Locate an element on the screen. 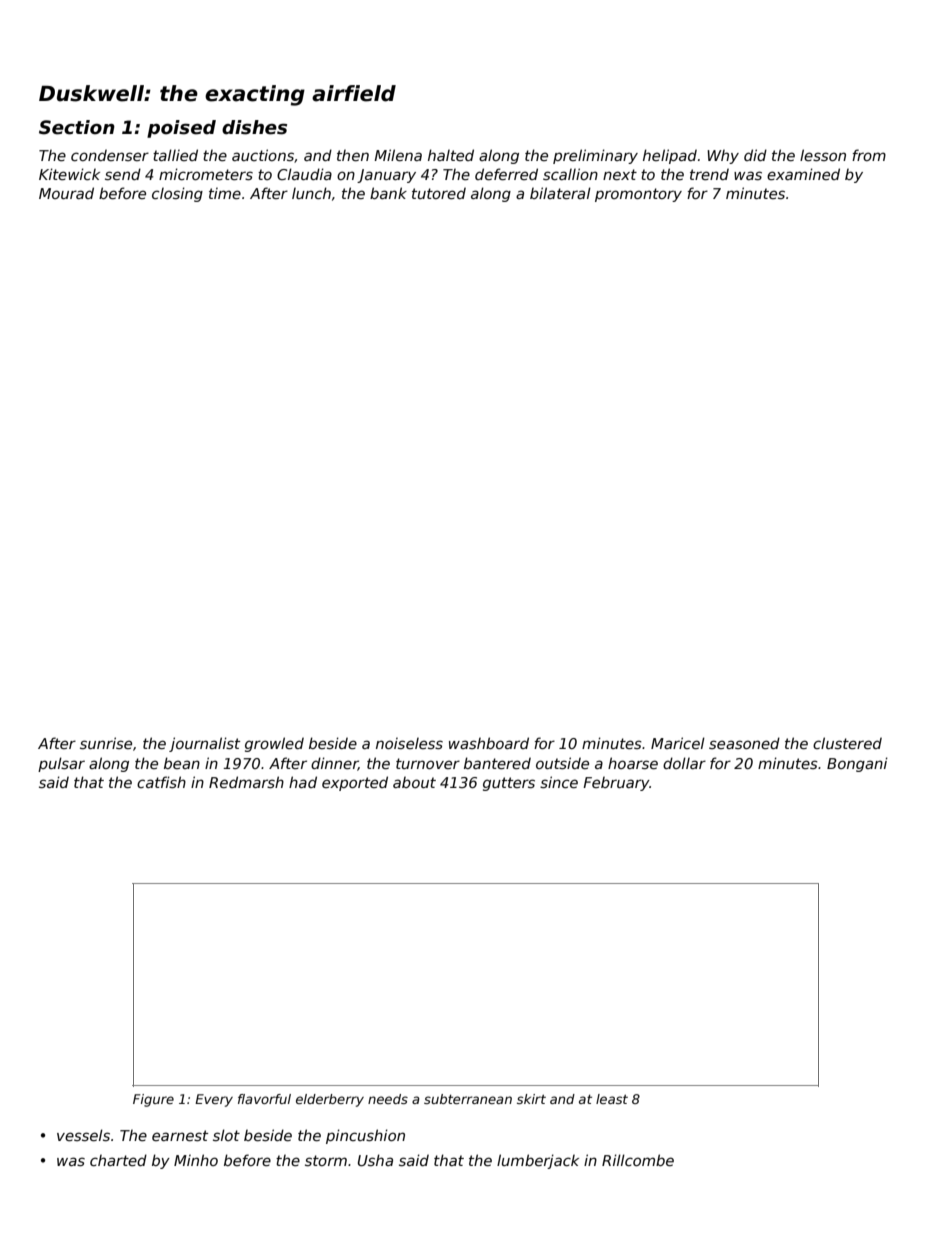 Image resolution: width=952 pixels, height=1233 pixels. least is located at coordinates (612, 1099).
